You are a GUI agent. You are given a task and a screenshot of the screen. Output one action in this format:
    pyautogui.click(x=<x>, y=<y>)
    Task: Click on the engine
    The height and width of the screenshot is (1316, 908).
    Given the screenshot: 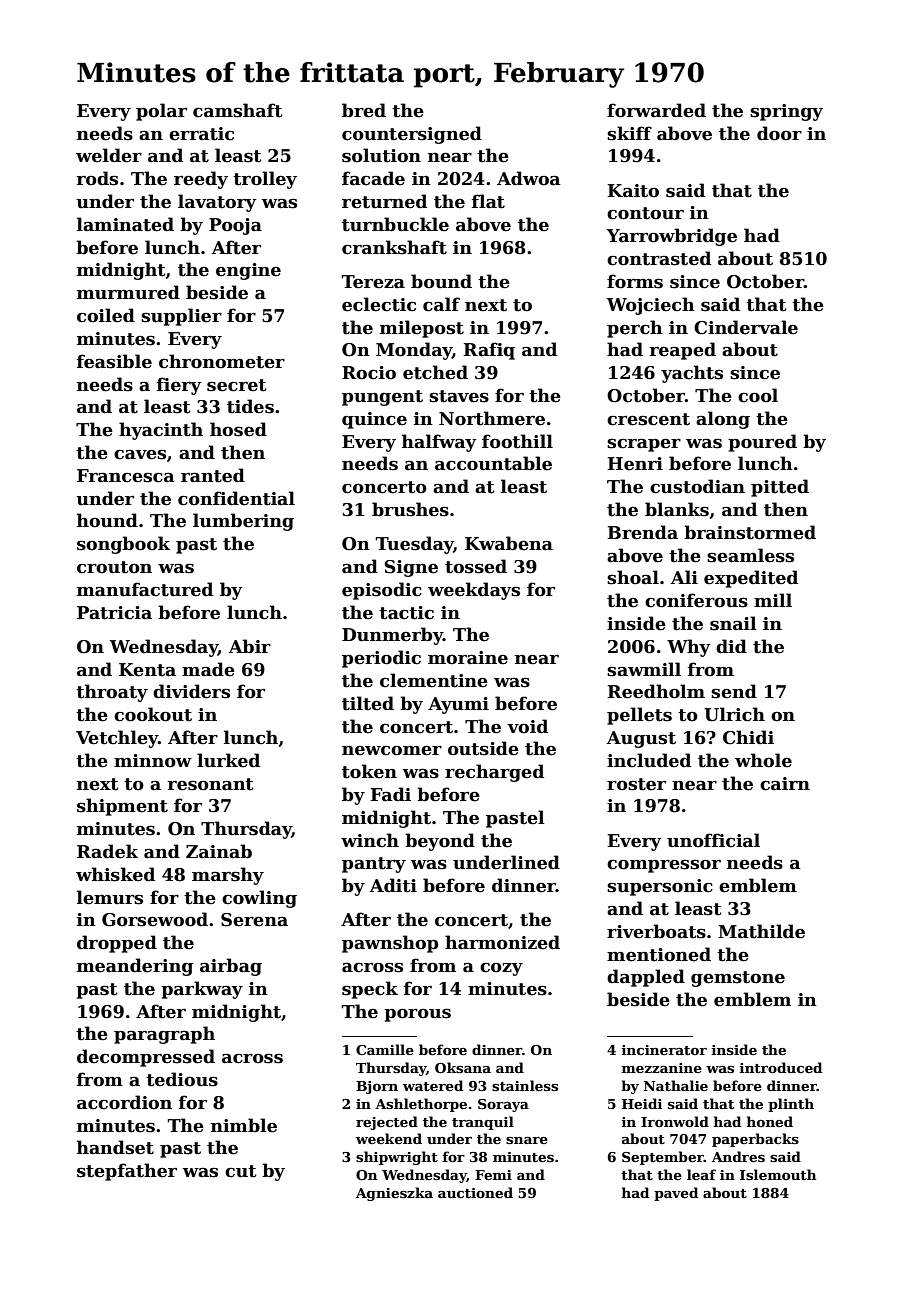 What is the action you would take?
    pyautogui.click(x=248, y=271)
